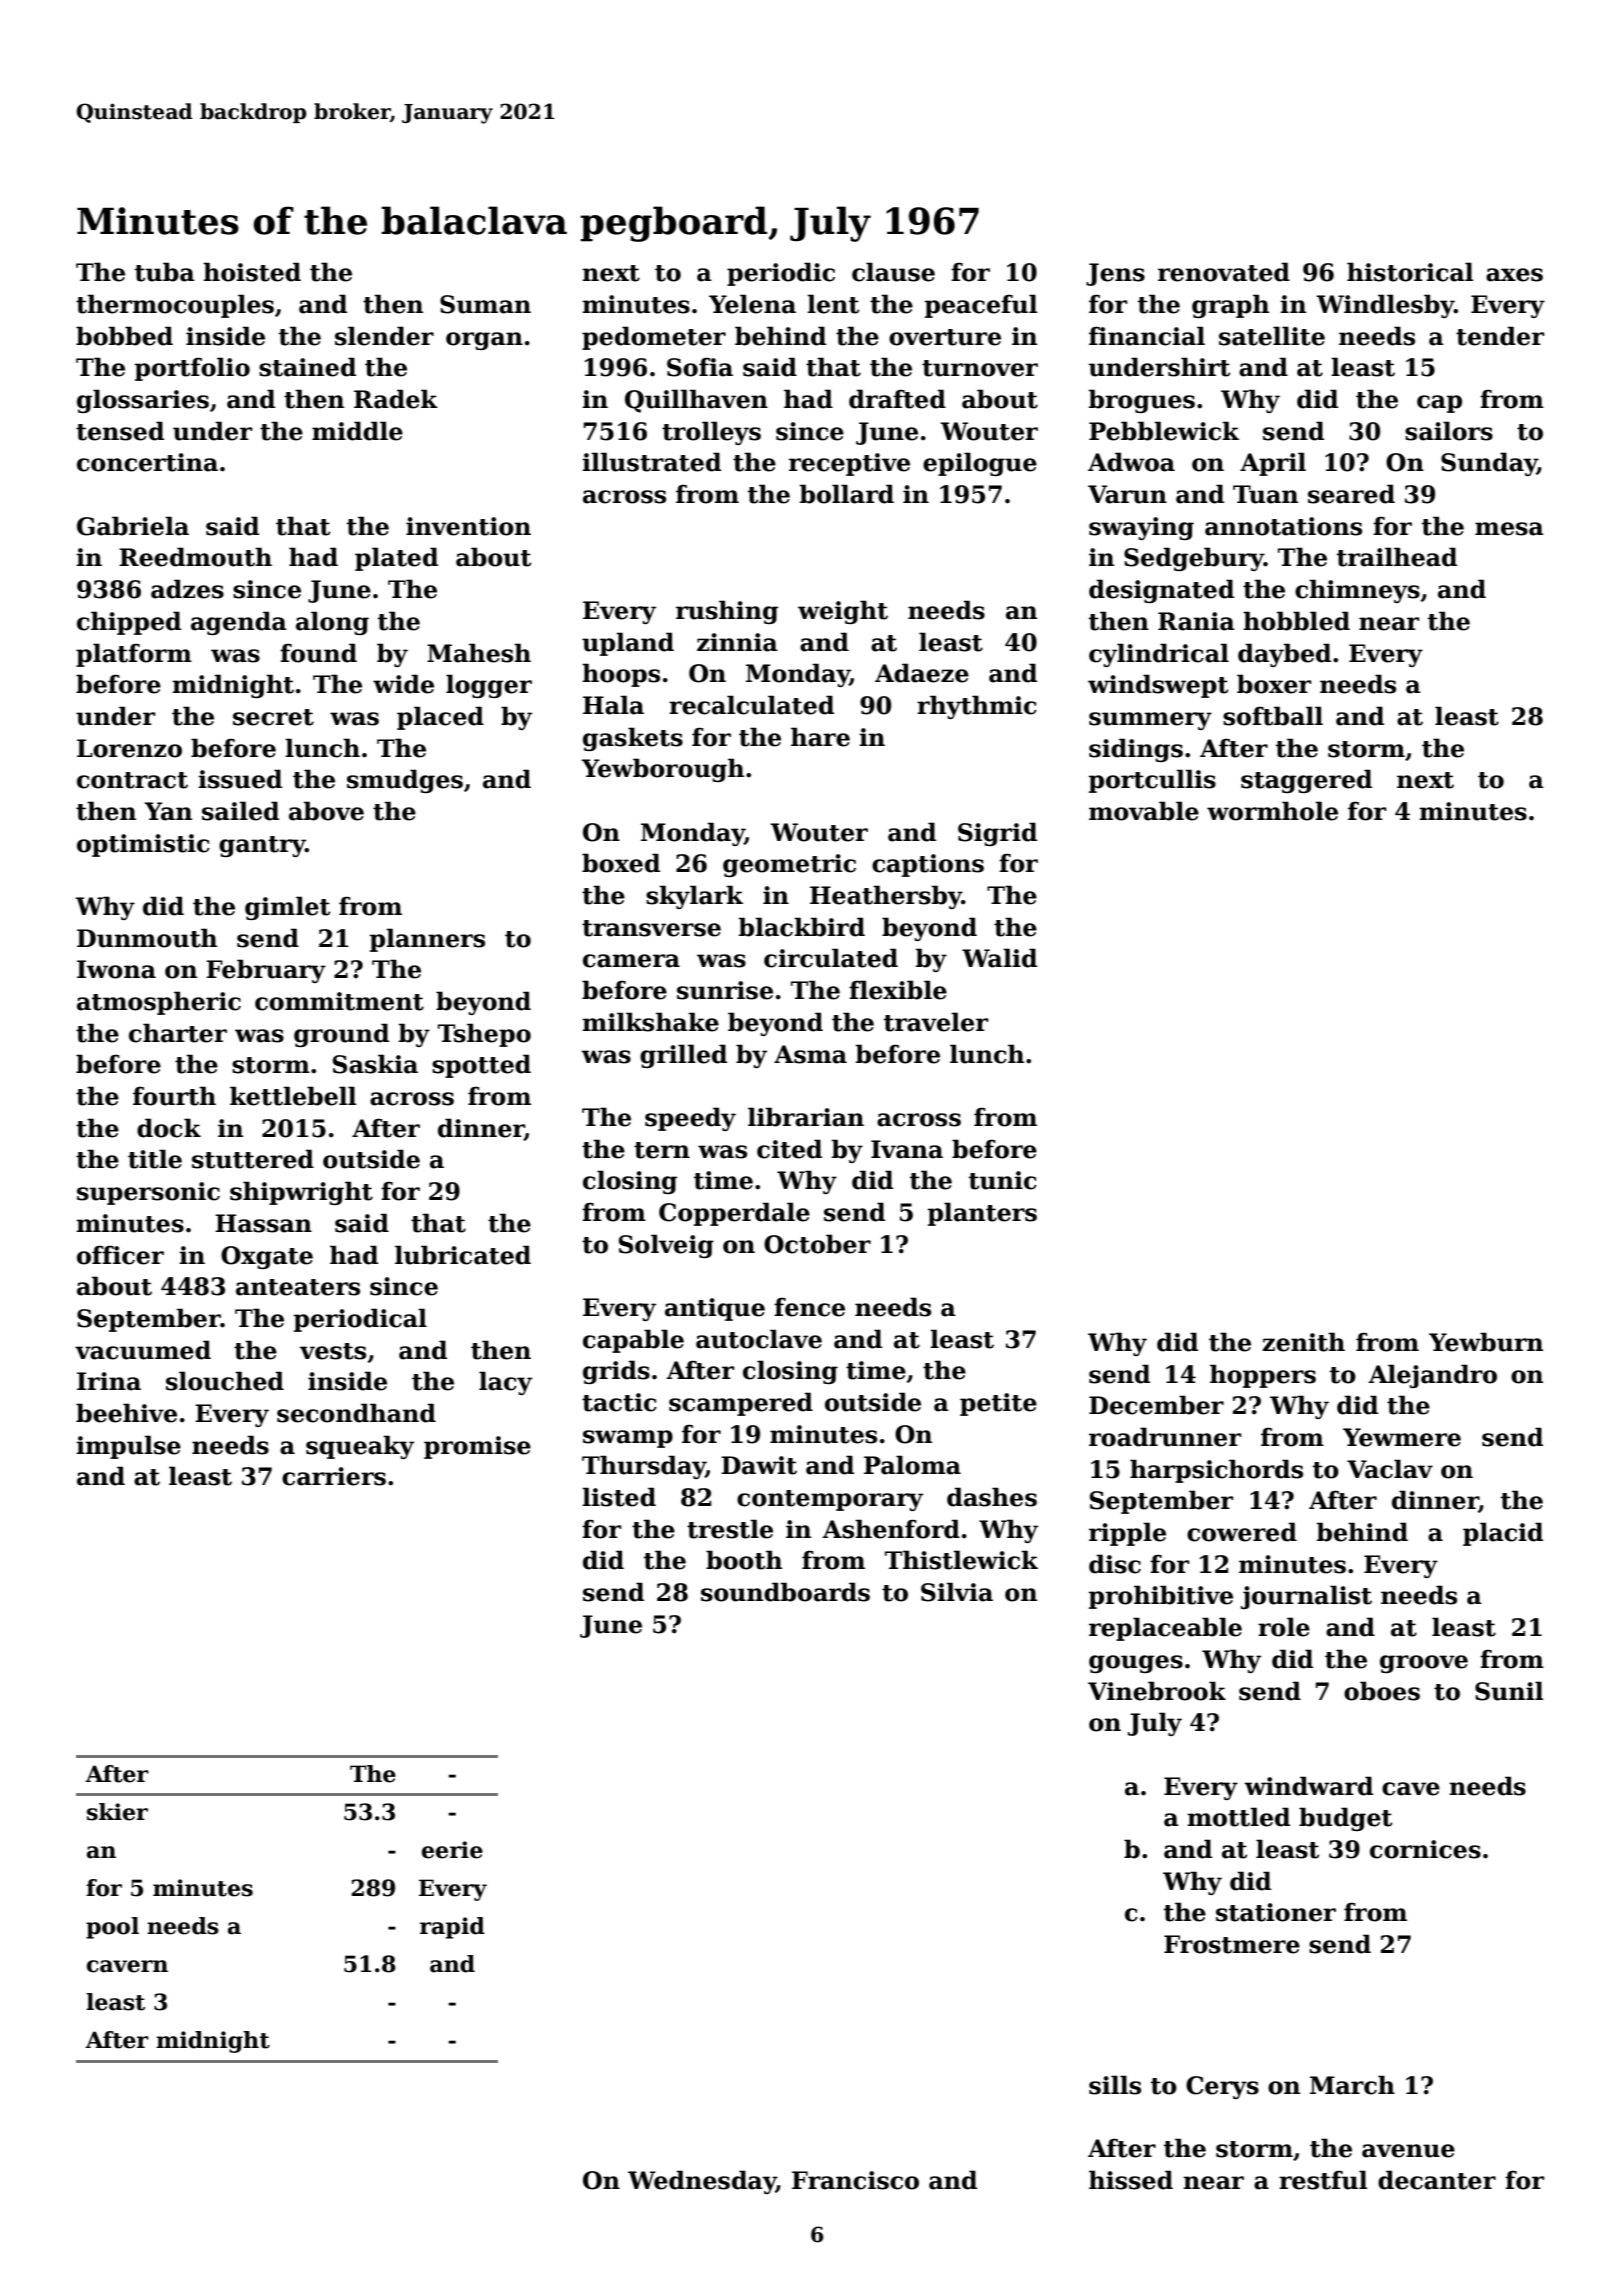  What do you see at coordinates (128, 1447) in the screenshot?
I see `impulse` at bounding box center [128, 1447].
